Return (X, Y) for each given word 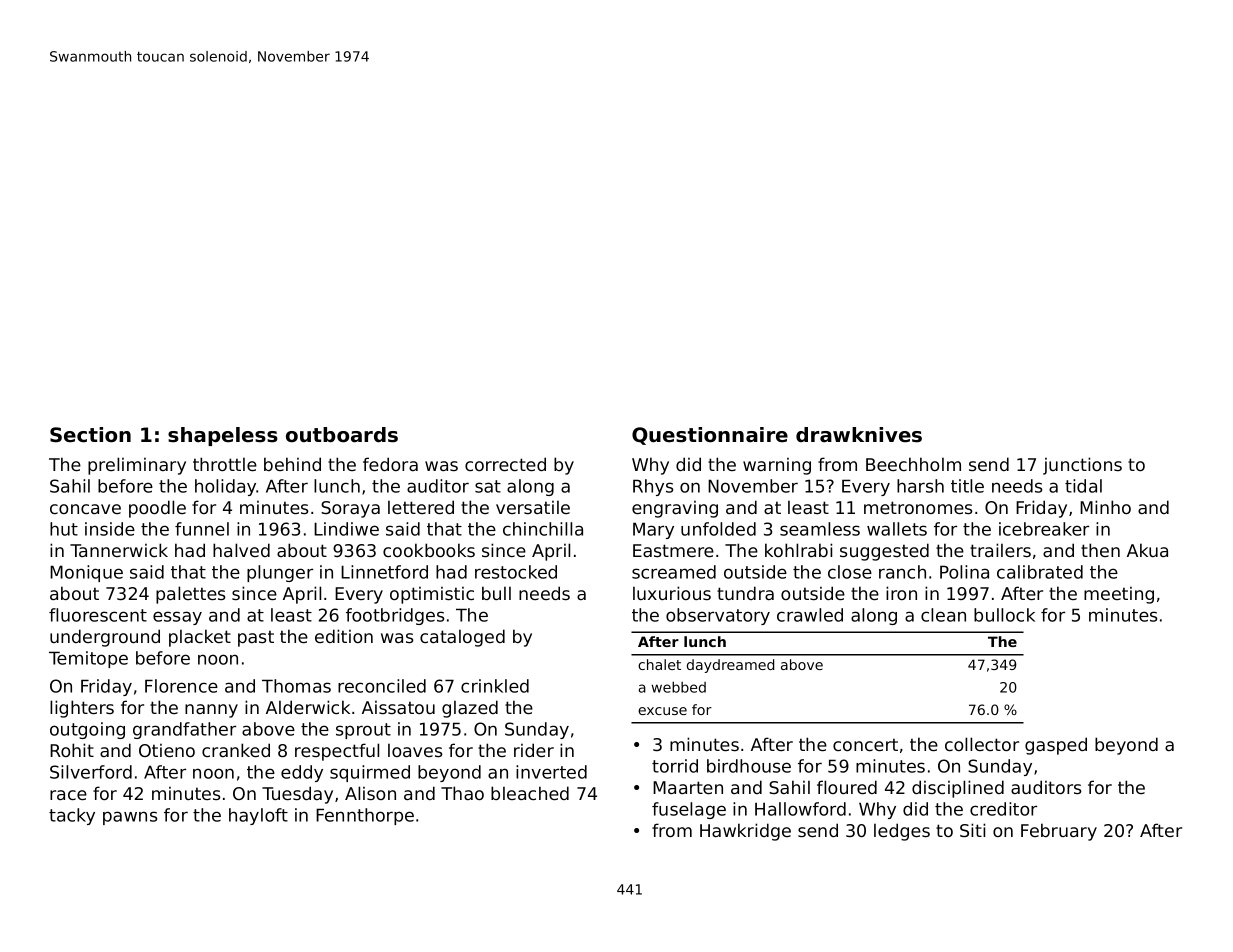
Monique (86, 573)
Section (90, 435)
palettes (190, 595)
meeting (1119, 595)
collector (982, 744)
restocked (516, 572)
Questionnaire (710, 436)
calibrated (1040, 572)
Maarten (688, 787)
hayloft (258, 816)
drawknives (859, 435)
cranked (236, 750)
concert (865, 744)
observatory (718, 616)
